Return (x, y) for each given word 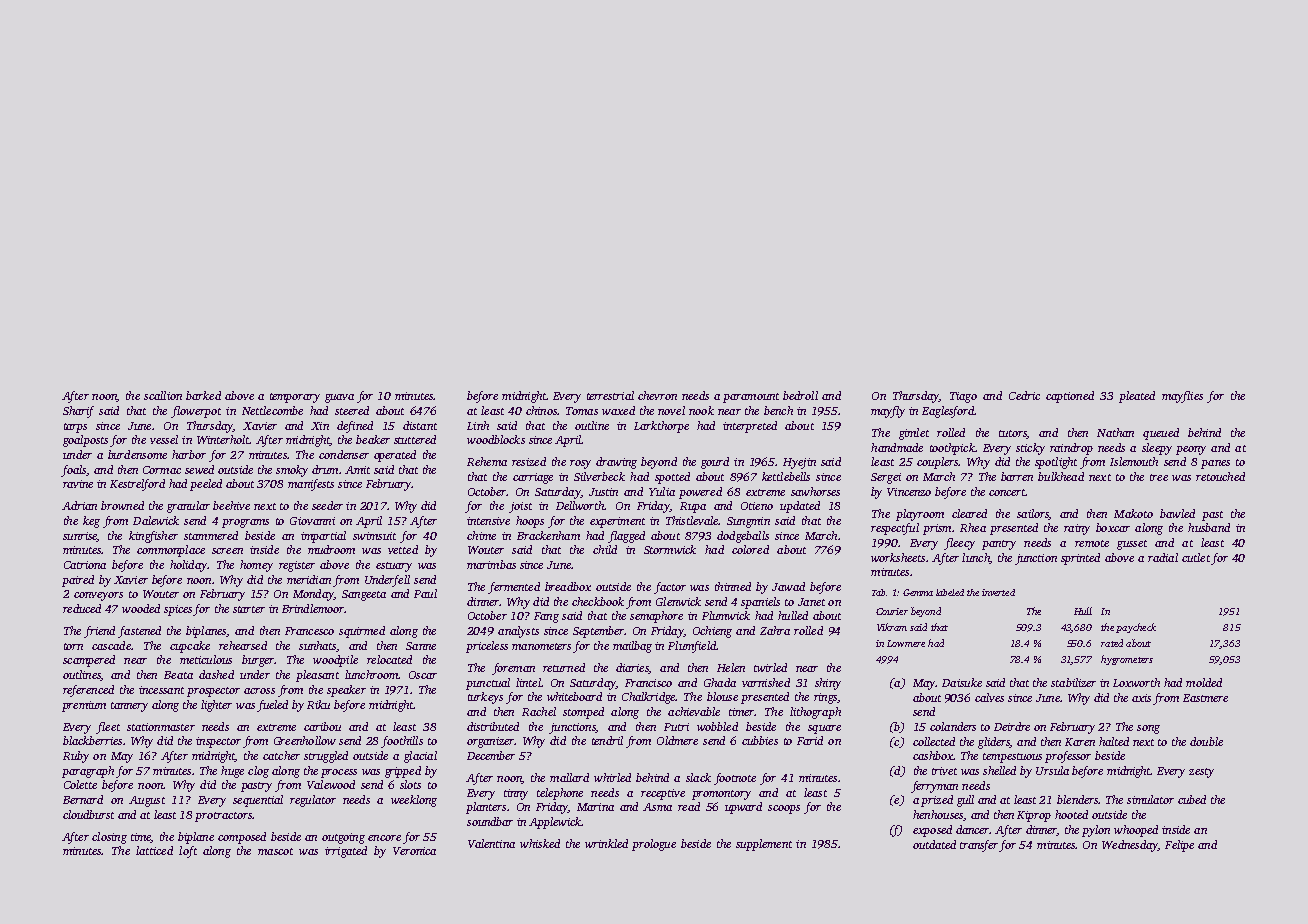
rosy (580, 464)
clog (258, 772)
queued (1161, 434)
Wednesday (1130, 846)
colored (750, 549)
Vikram (892, 627)
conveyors (98, 596)
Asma (657, 807)
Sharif (78, 412)
